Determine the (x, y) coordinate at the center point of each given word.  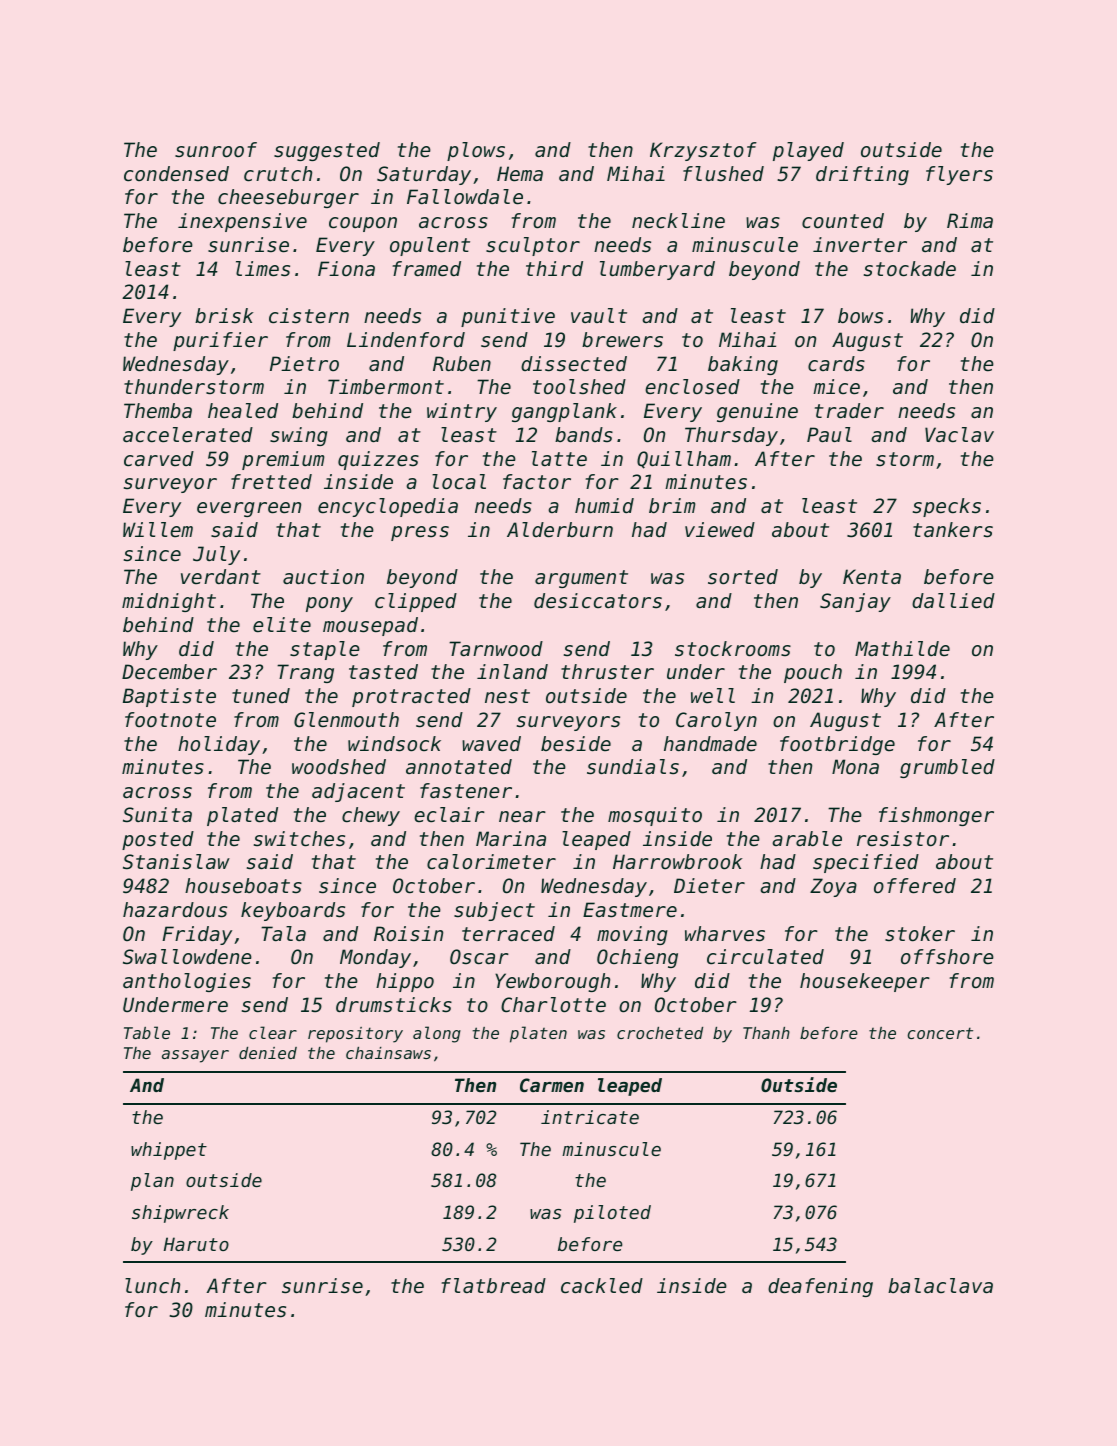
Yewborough (552, 982)
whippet (169, 1151)
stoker (920, 934)
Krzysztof (703, 151)
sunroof (216, 150)
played (808, 151)
